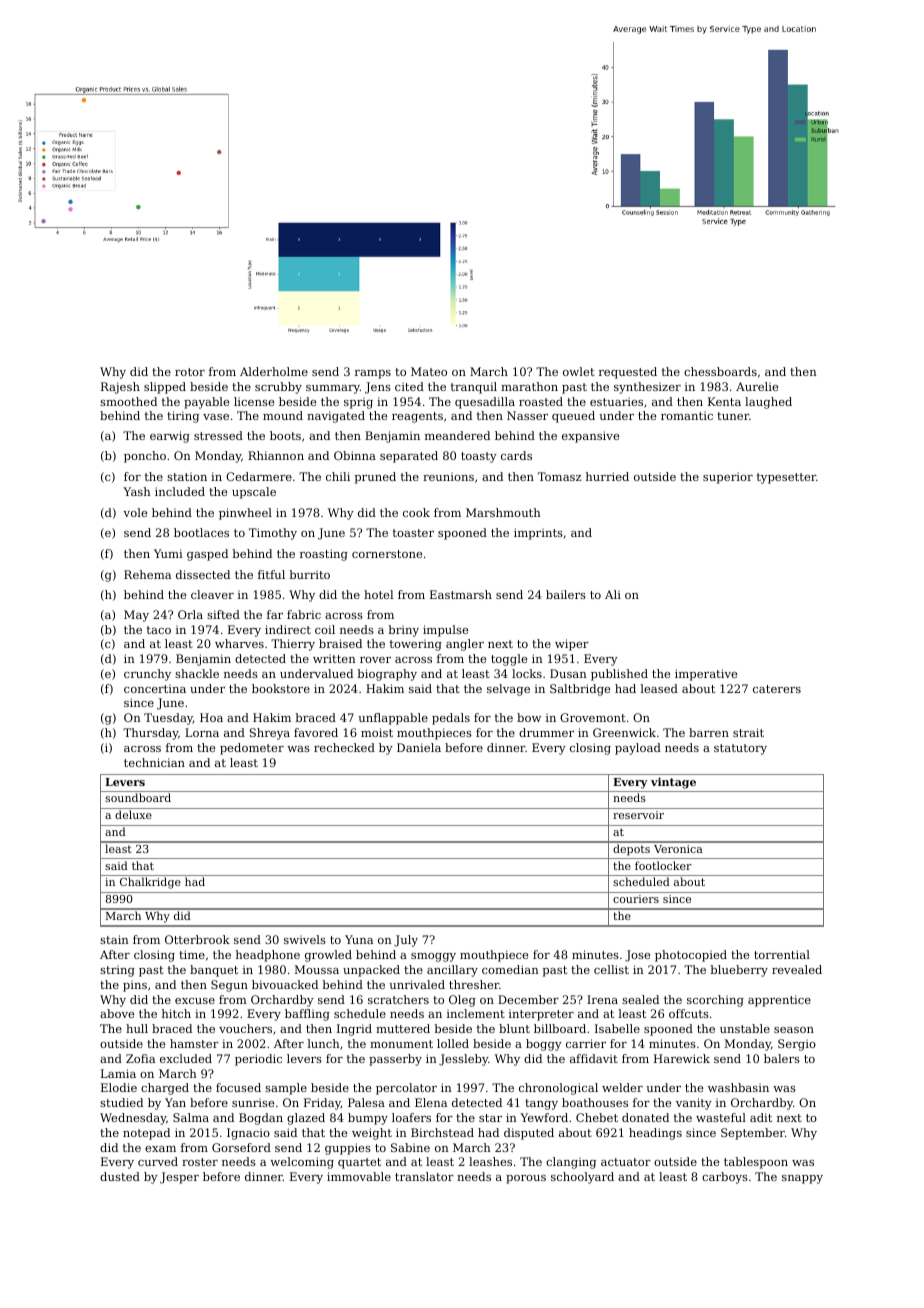 The image size is (924, 1308). I want to click on Sabine, so click(410, 1147).
